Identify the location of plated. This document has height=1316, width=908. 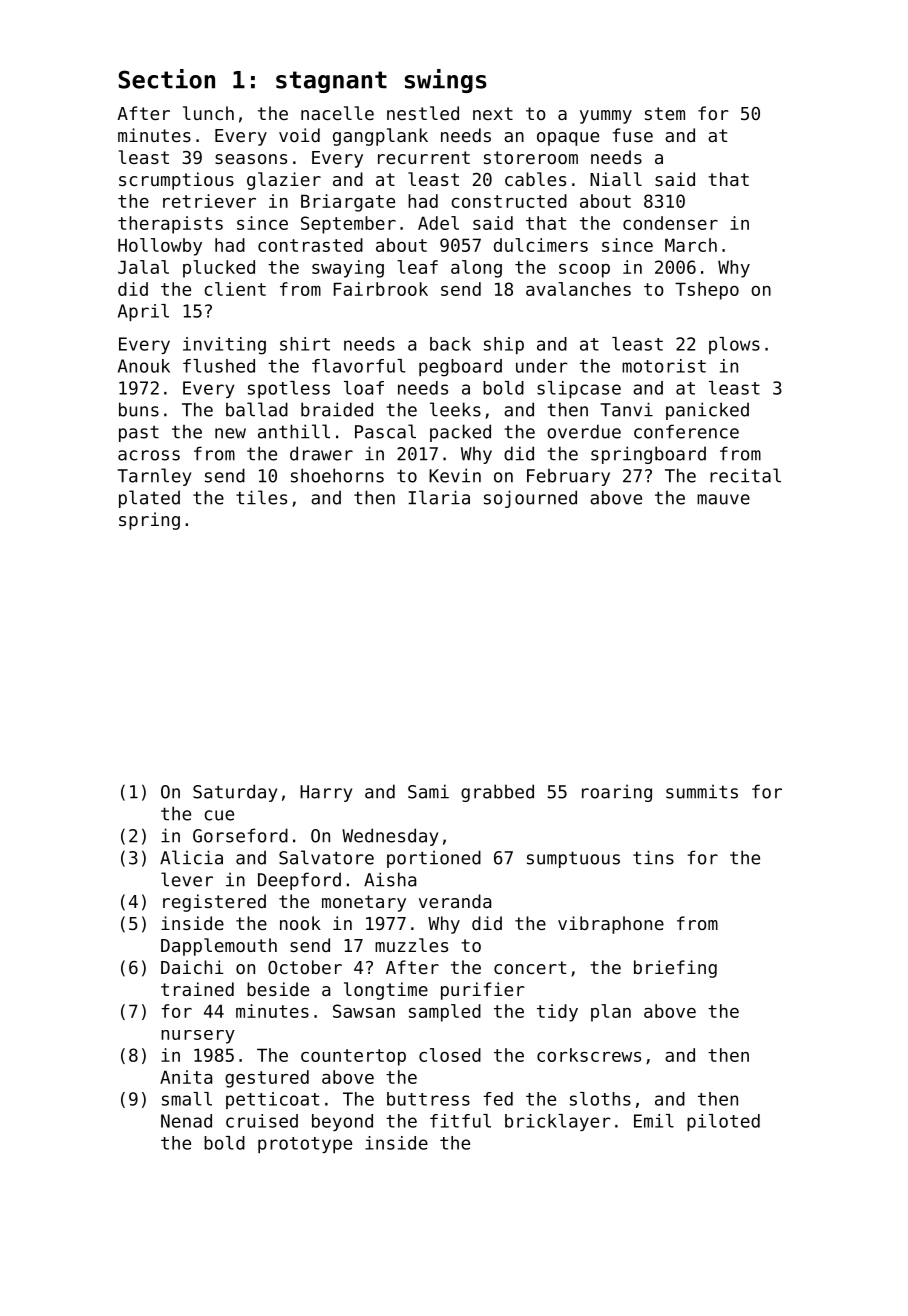
(149, 499).
